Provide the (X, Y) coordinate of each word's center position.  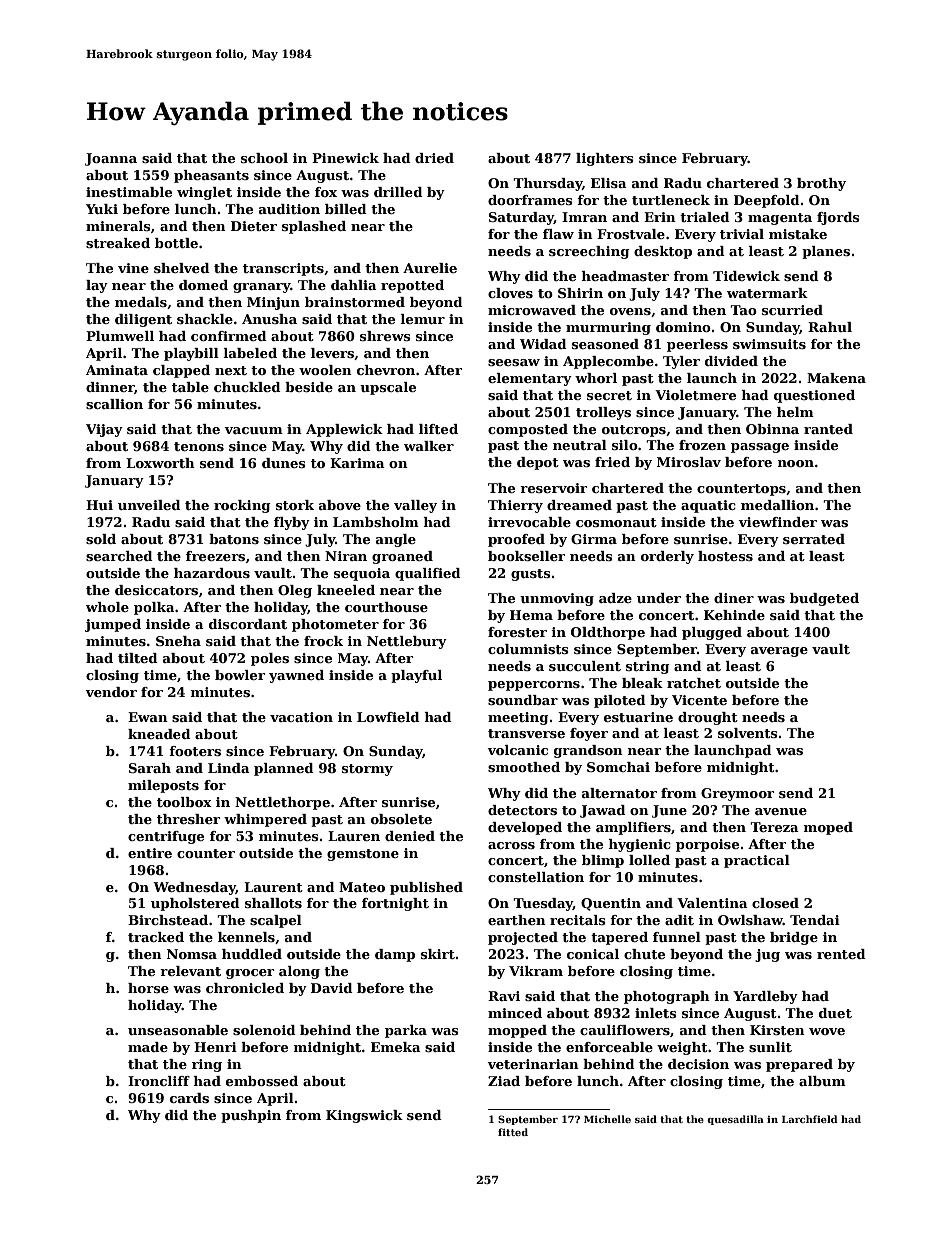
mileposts (163, 786)
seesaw (514, 362)
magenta (780, 219)
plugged (712, 633)
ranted (828, 429)
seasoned (605, 344)
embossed (262, 1081)
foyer (589, 734)
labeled (250, 353)
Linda (229, 768)
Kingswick (364, 1116)
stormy (367, 770)
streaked (118, 243)
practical (757, 861)
